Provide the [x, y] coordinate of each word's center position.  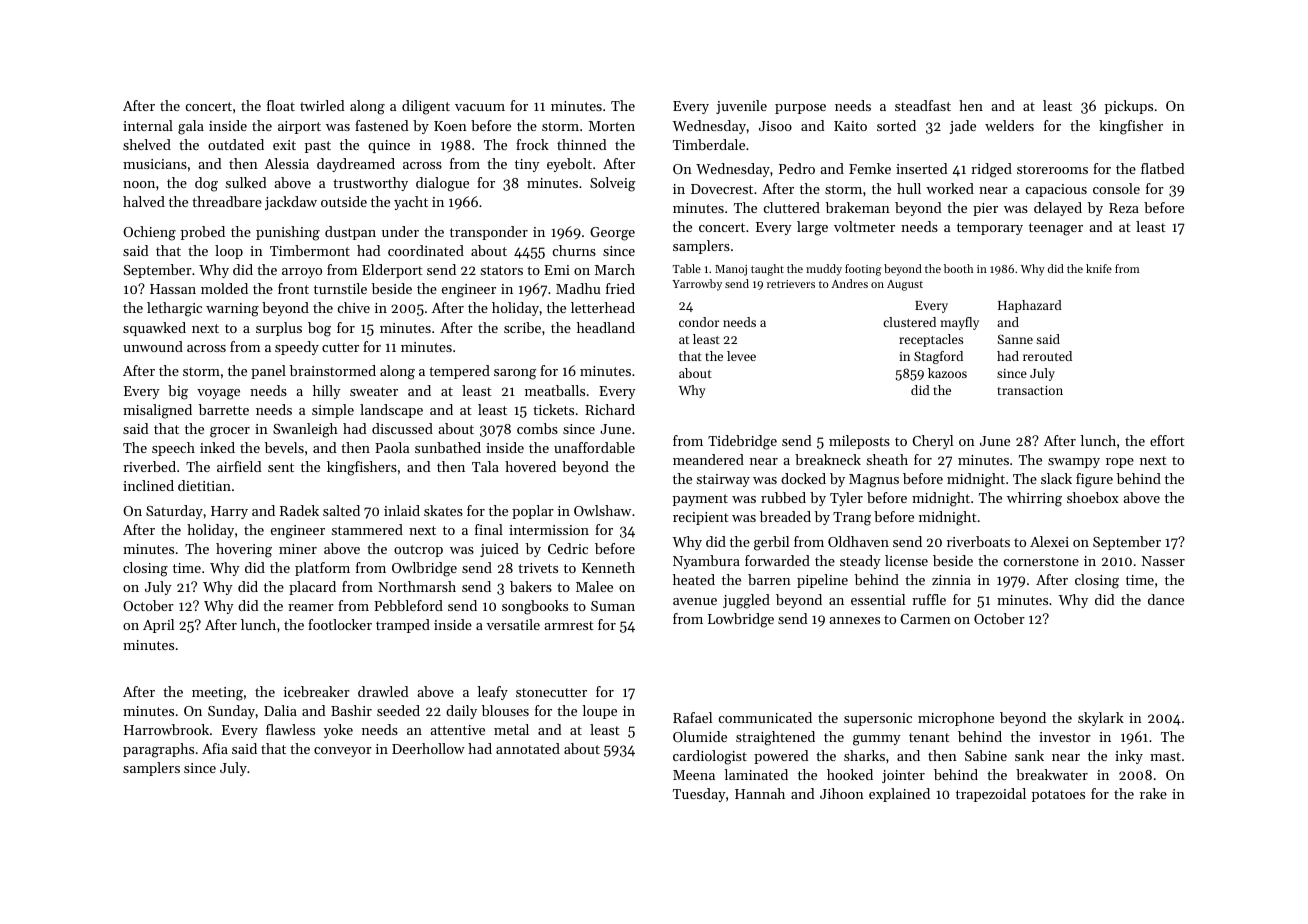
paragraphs [158, 750]
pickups [1129, 107]
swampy [1074, 463]
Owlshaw [602, 510]
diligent [426, 107]
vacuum [480, 107]
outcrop [418, 551]
